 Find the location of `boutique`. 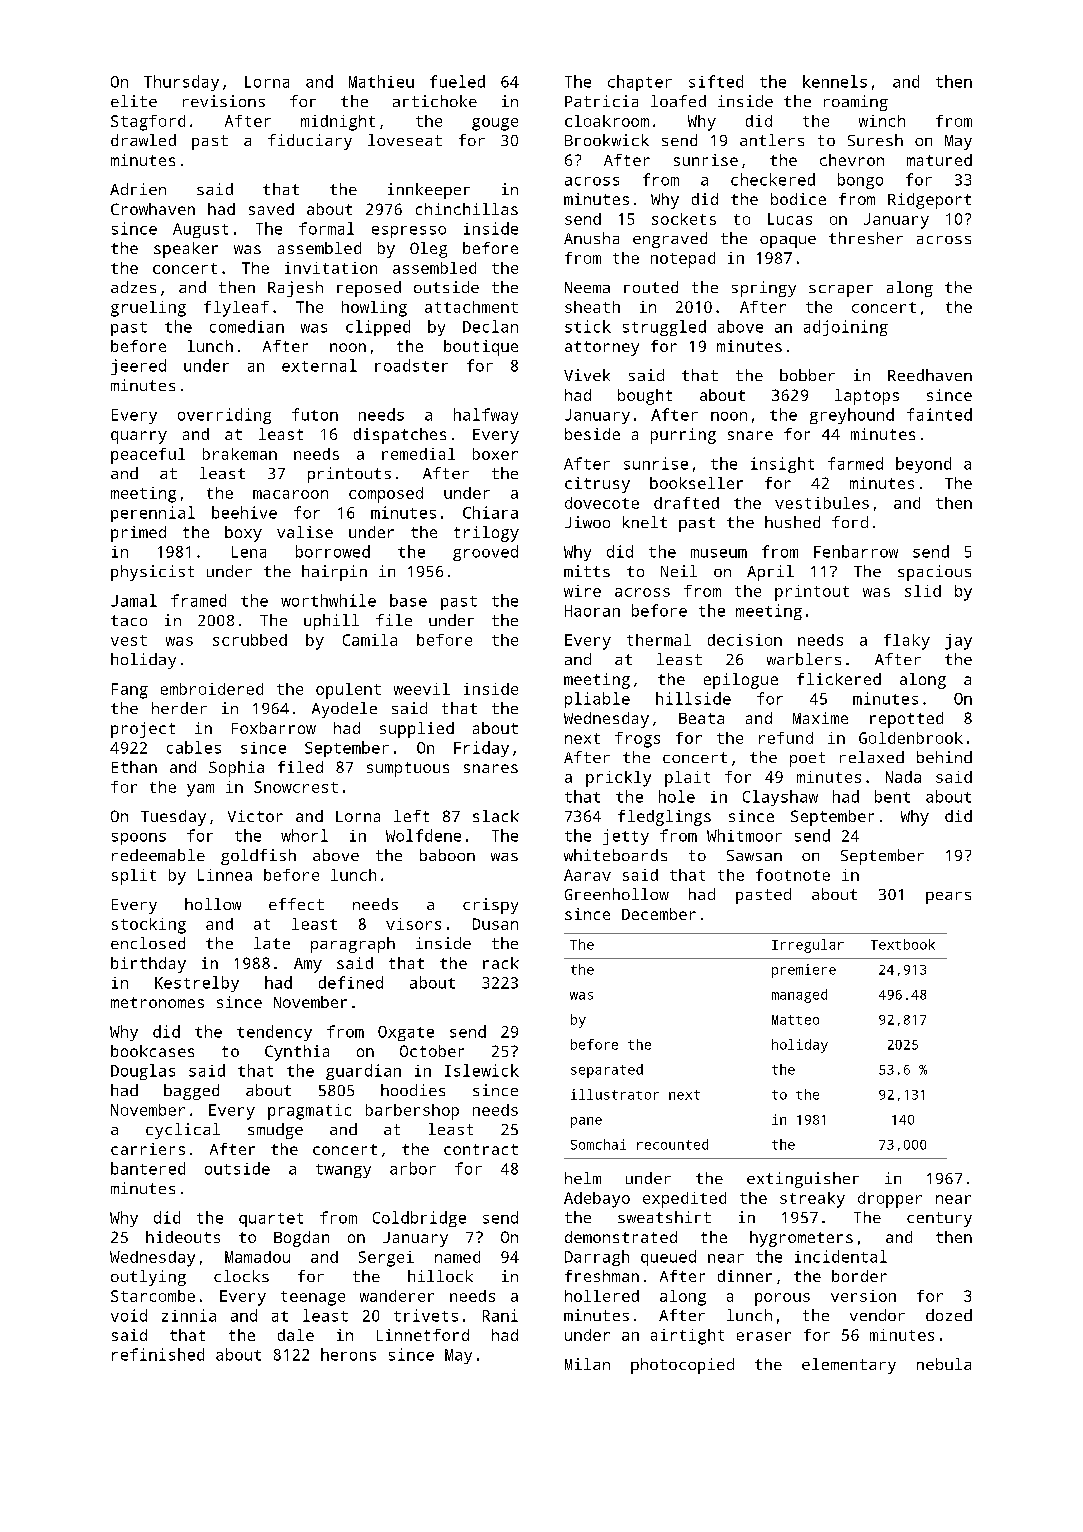

boutique is located at coordinates (481, 348).
